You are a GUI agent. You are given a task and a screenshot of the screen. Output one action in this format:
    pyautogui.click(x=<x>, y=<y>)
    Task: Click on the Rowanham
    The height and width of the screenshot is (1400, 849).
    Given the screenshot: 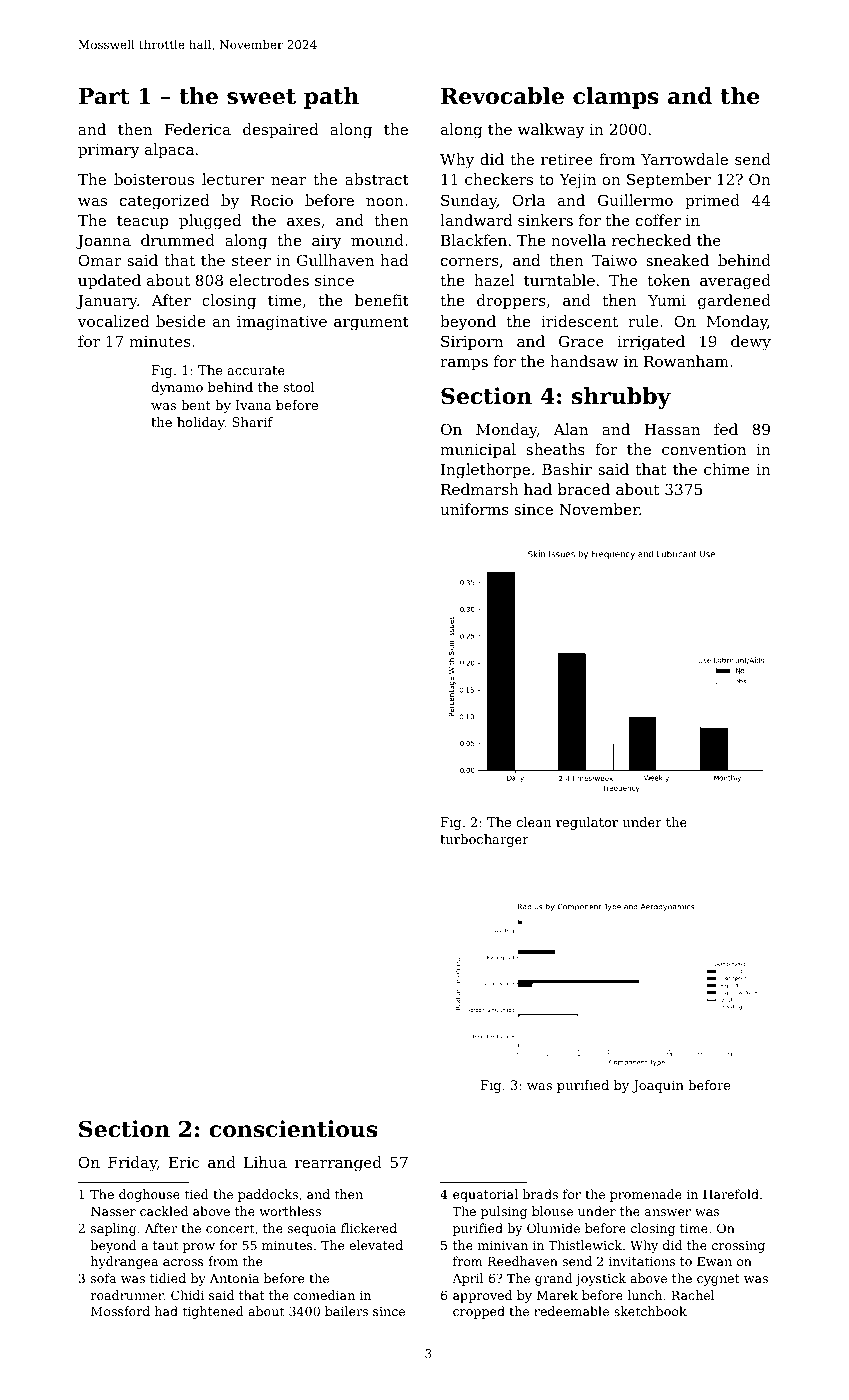 What is the action you would take?
    pyautogui.click(x=686, y=361)
